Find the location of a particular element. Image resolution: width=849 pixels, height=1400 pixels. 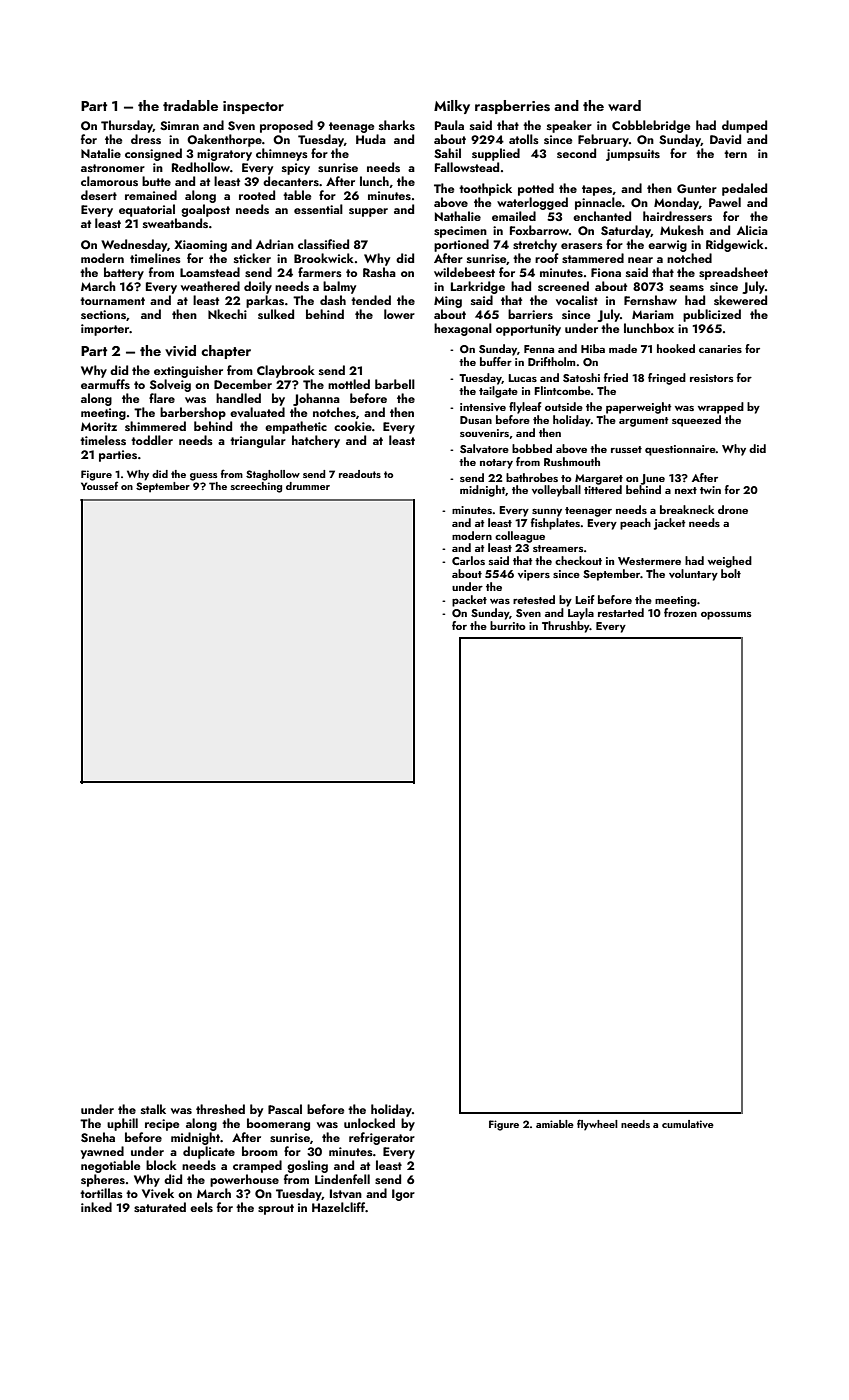

stalk is located at coordinates (153, 1109).
